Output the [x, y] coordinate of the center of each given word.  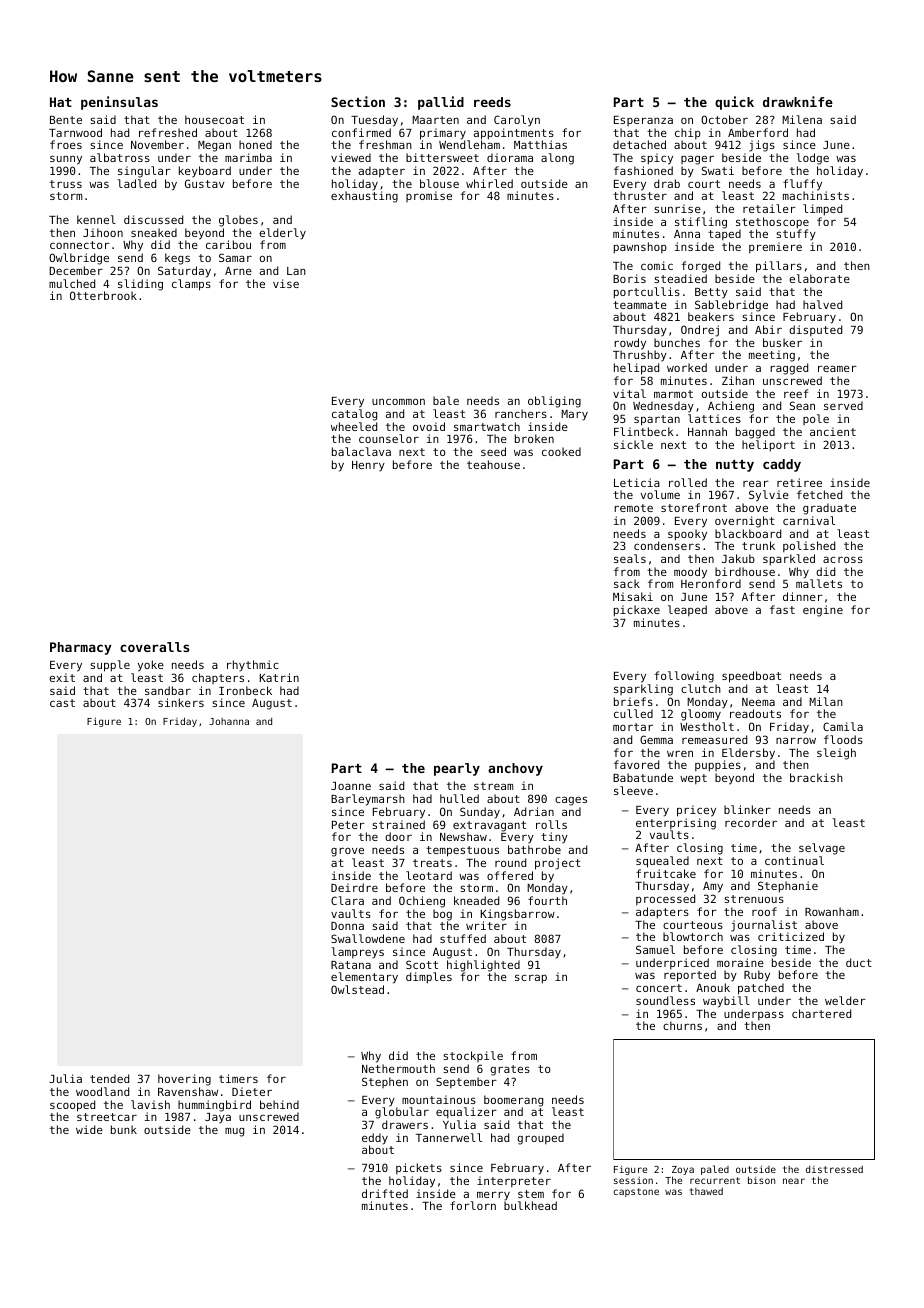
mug [234, 1132]
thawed [706, 1191]
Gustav [204, 183]
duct [859, 962]
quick [734, 103]
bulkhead [530, 1205]
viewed [351, 157]
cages [571, 801]
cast [62, 703]
